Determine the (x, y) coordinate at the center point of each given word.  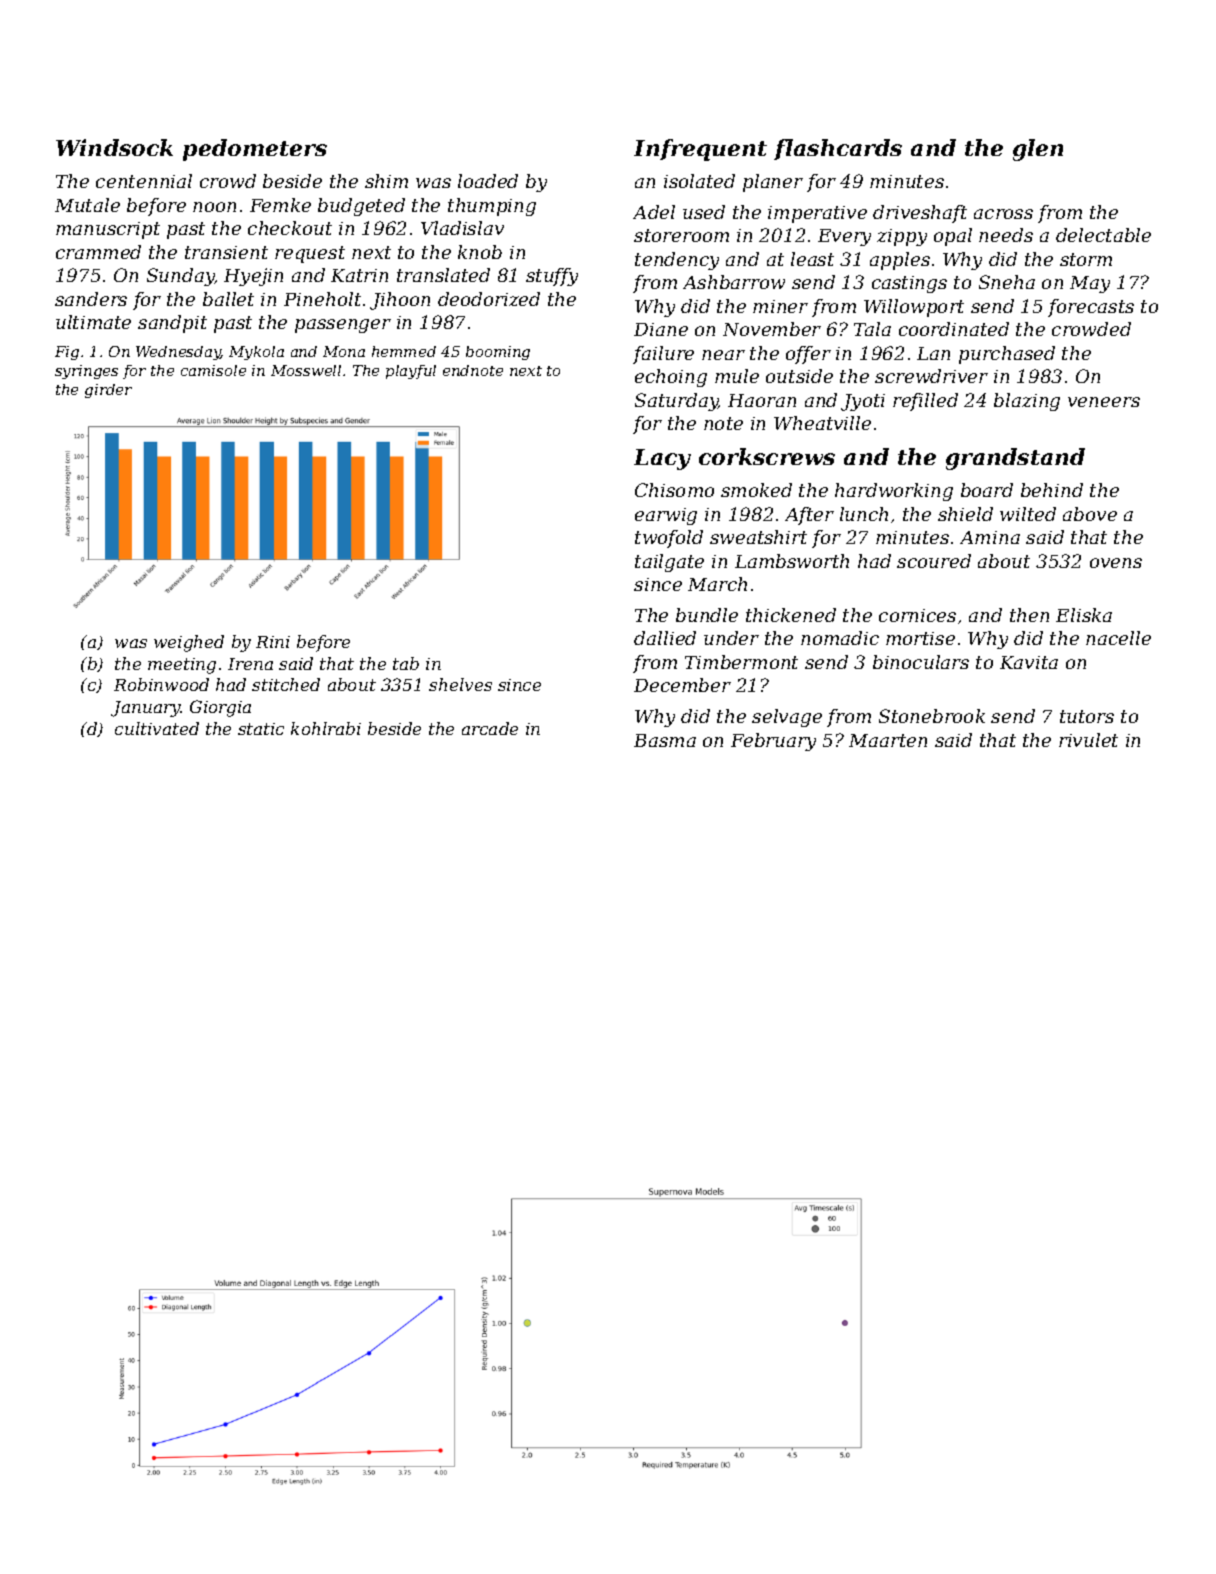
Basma (665, 740)
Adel (654, 212)
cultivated (157, 728)
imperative (817, 214)
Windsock (114, 147)
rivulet (1088, 740)
